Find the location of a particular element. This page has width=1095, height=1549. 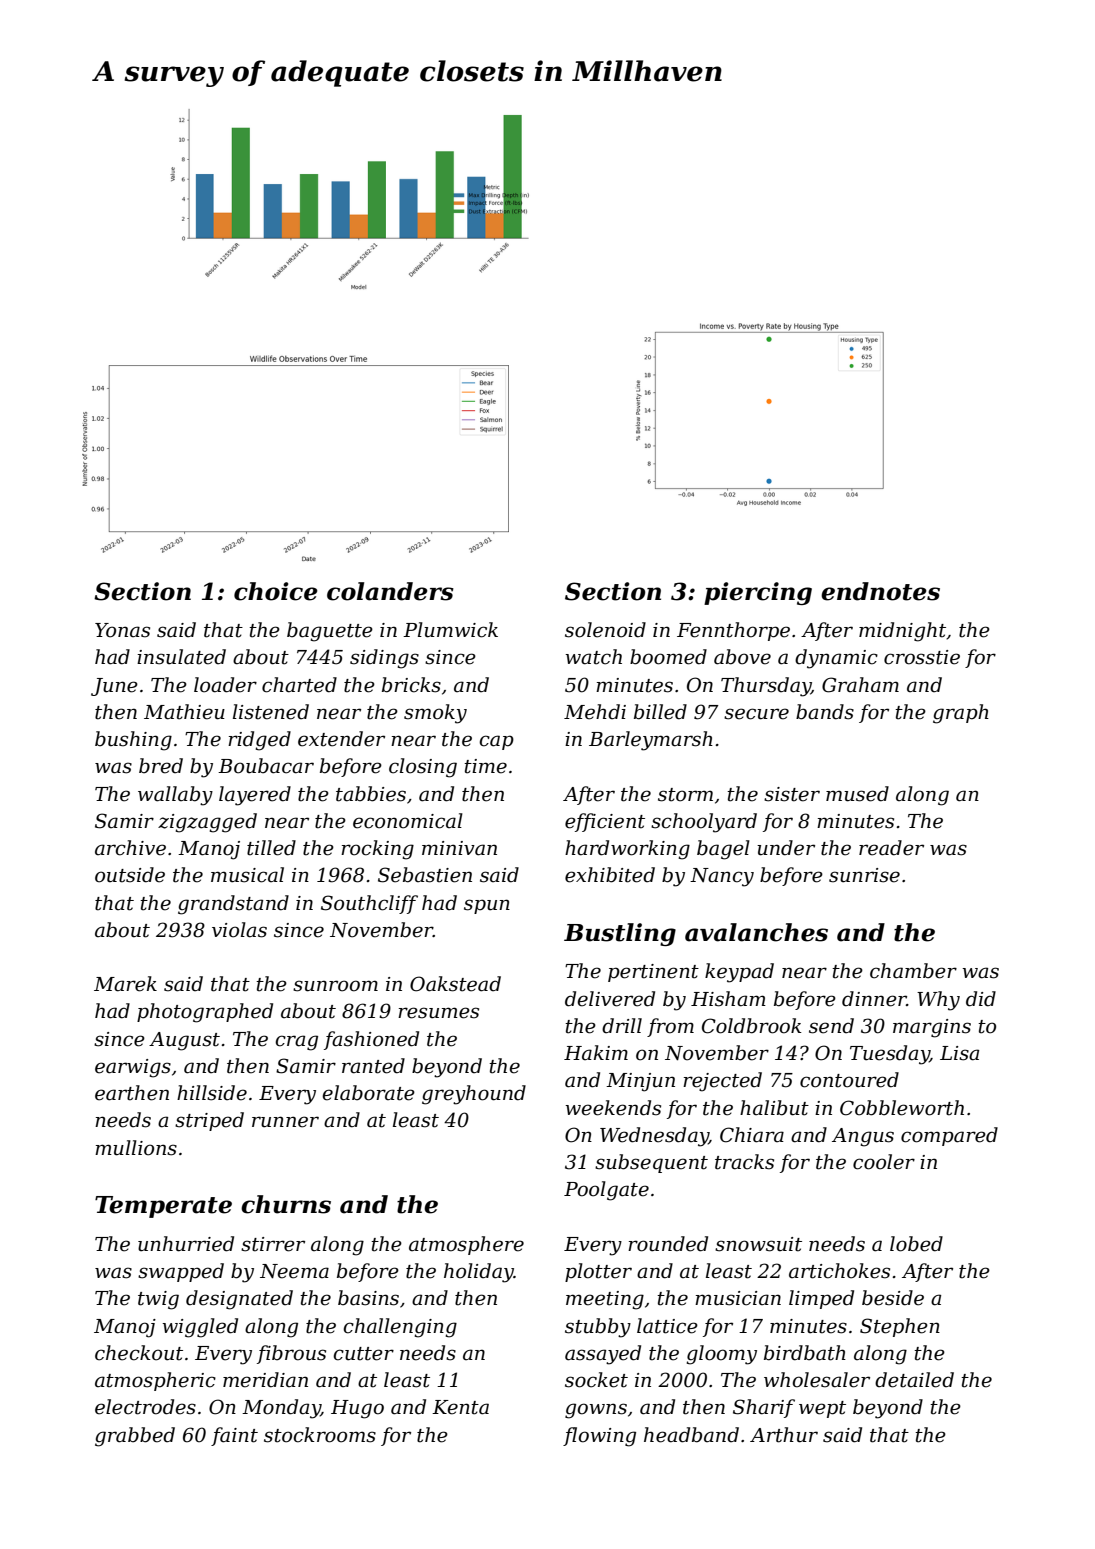

flowing is located at coordinates (599, 1437).
